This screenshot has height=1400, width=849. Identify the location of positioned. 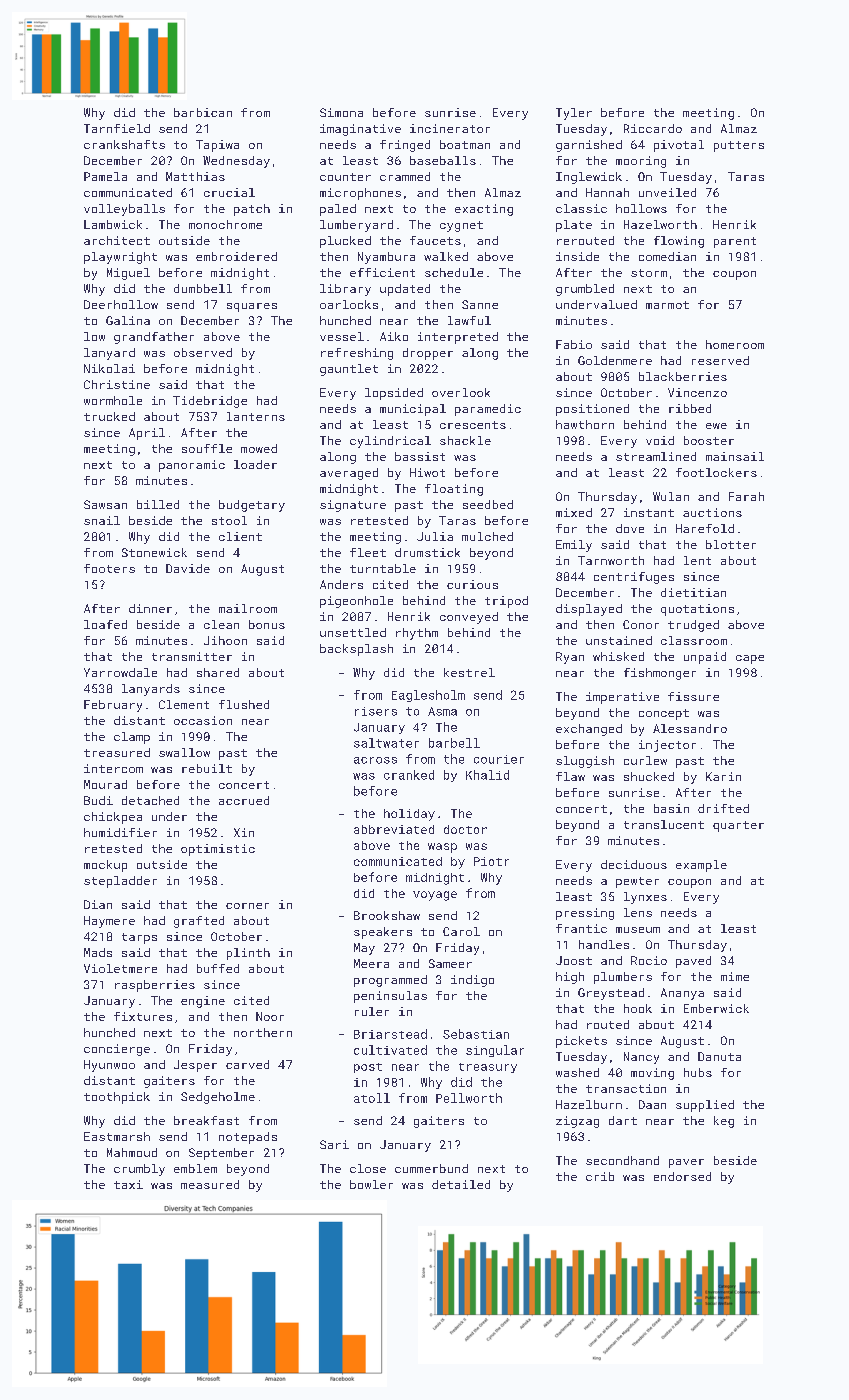
(592, 410).
